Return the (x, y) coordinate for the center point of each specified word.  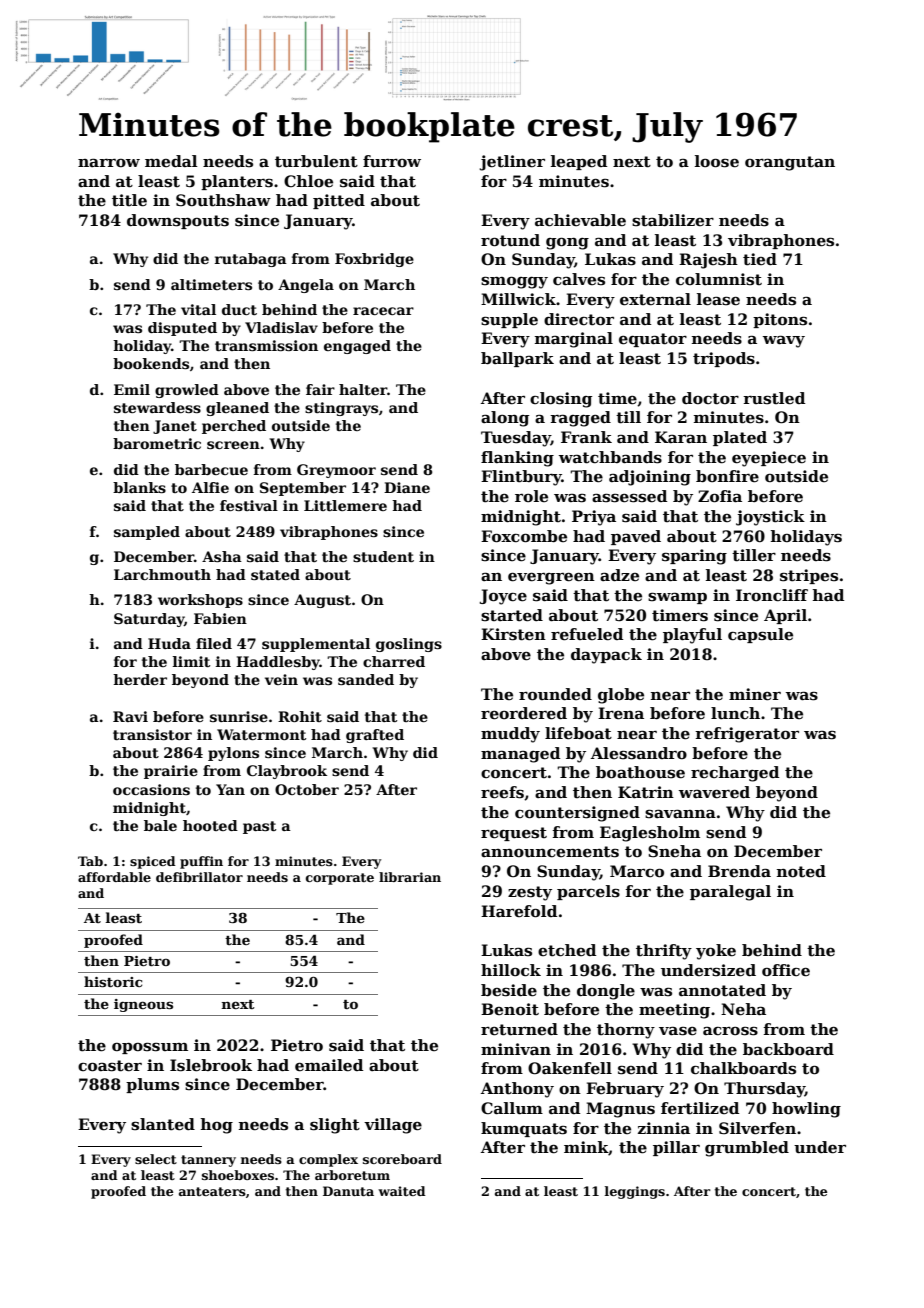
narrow (109, 162)
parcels (588, 892)
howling (806, 1110)
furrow (392, 161)
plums (152, 1085)
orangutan (790, 163)
